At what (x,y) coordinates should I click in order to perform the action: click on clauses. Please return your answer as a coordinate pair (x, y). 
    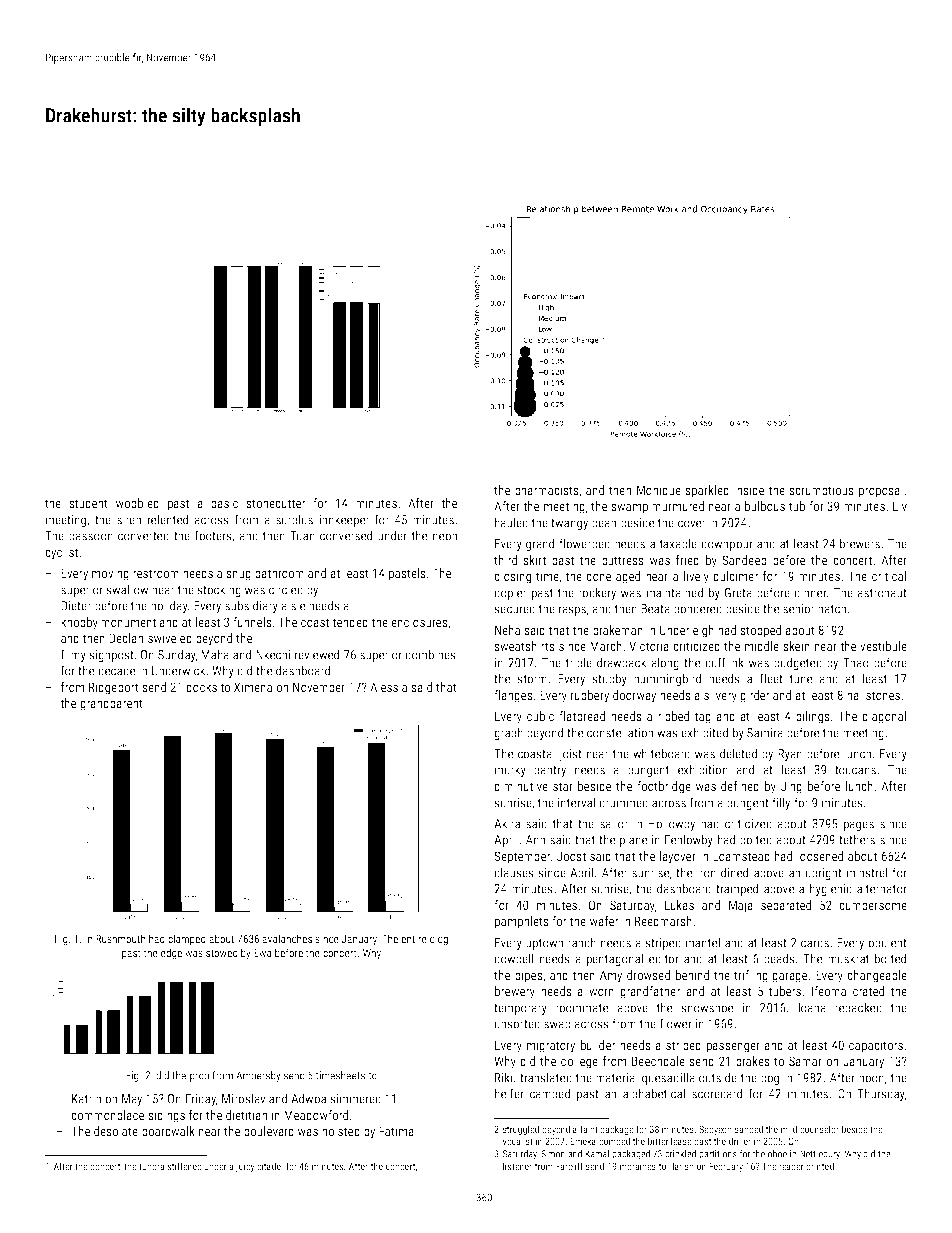
    Looking at the image, I should click on (514, 872).
